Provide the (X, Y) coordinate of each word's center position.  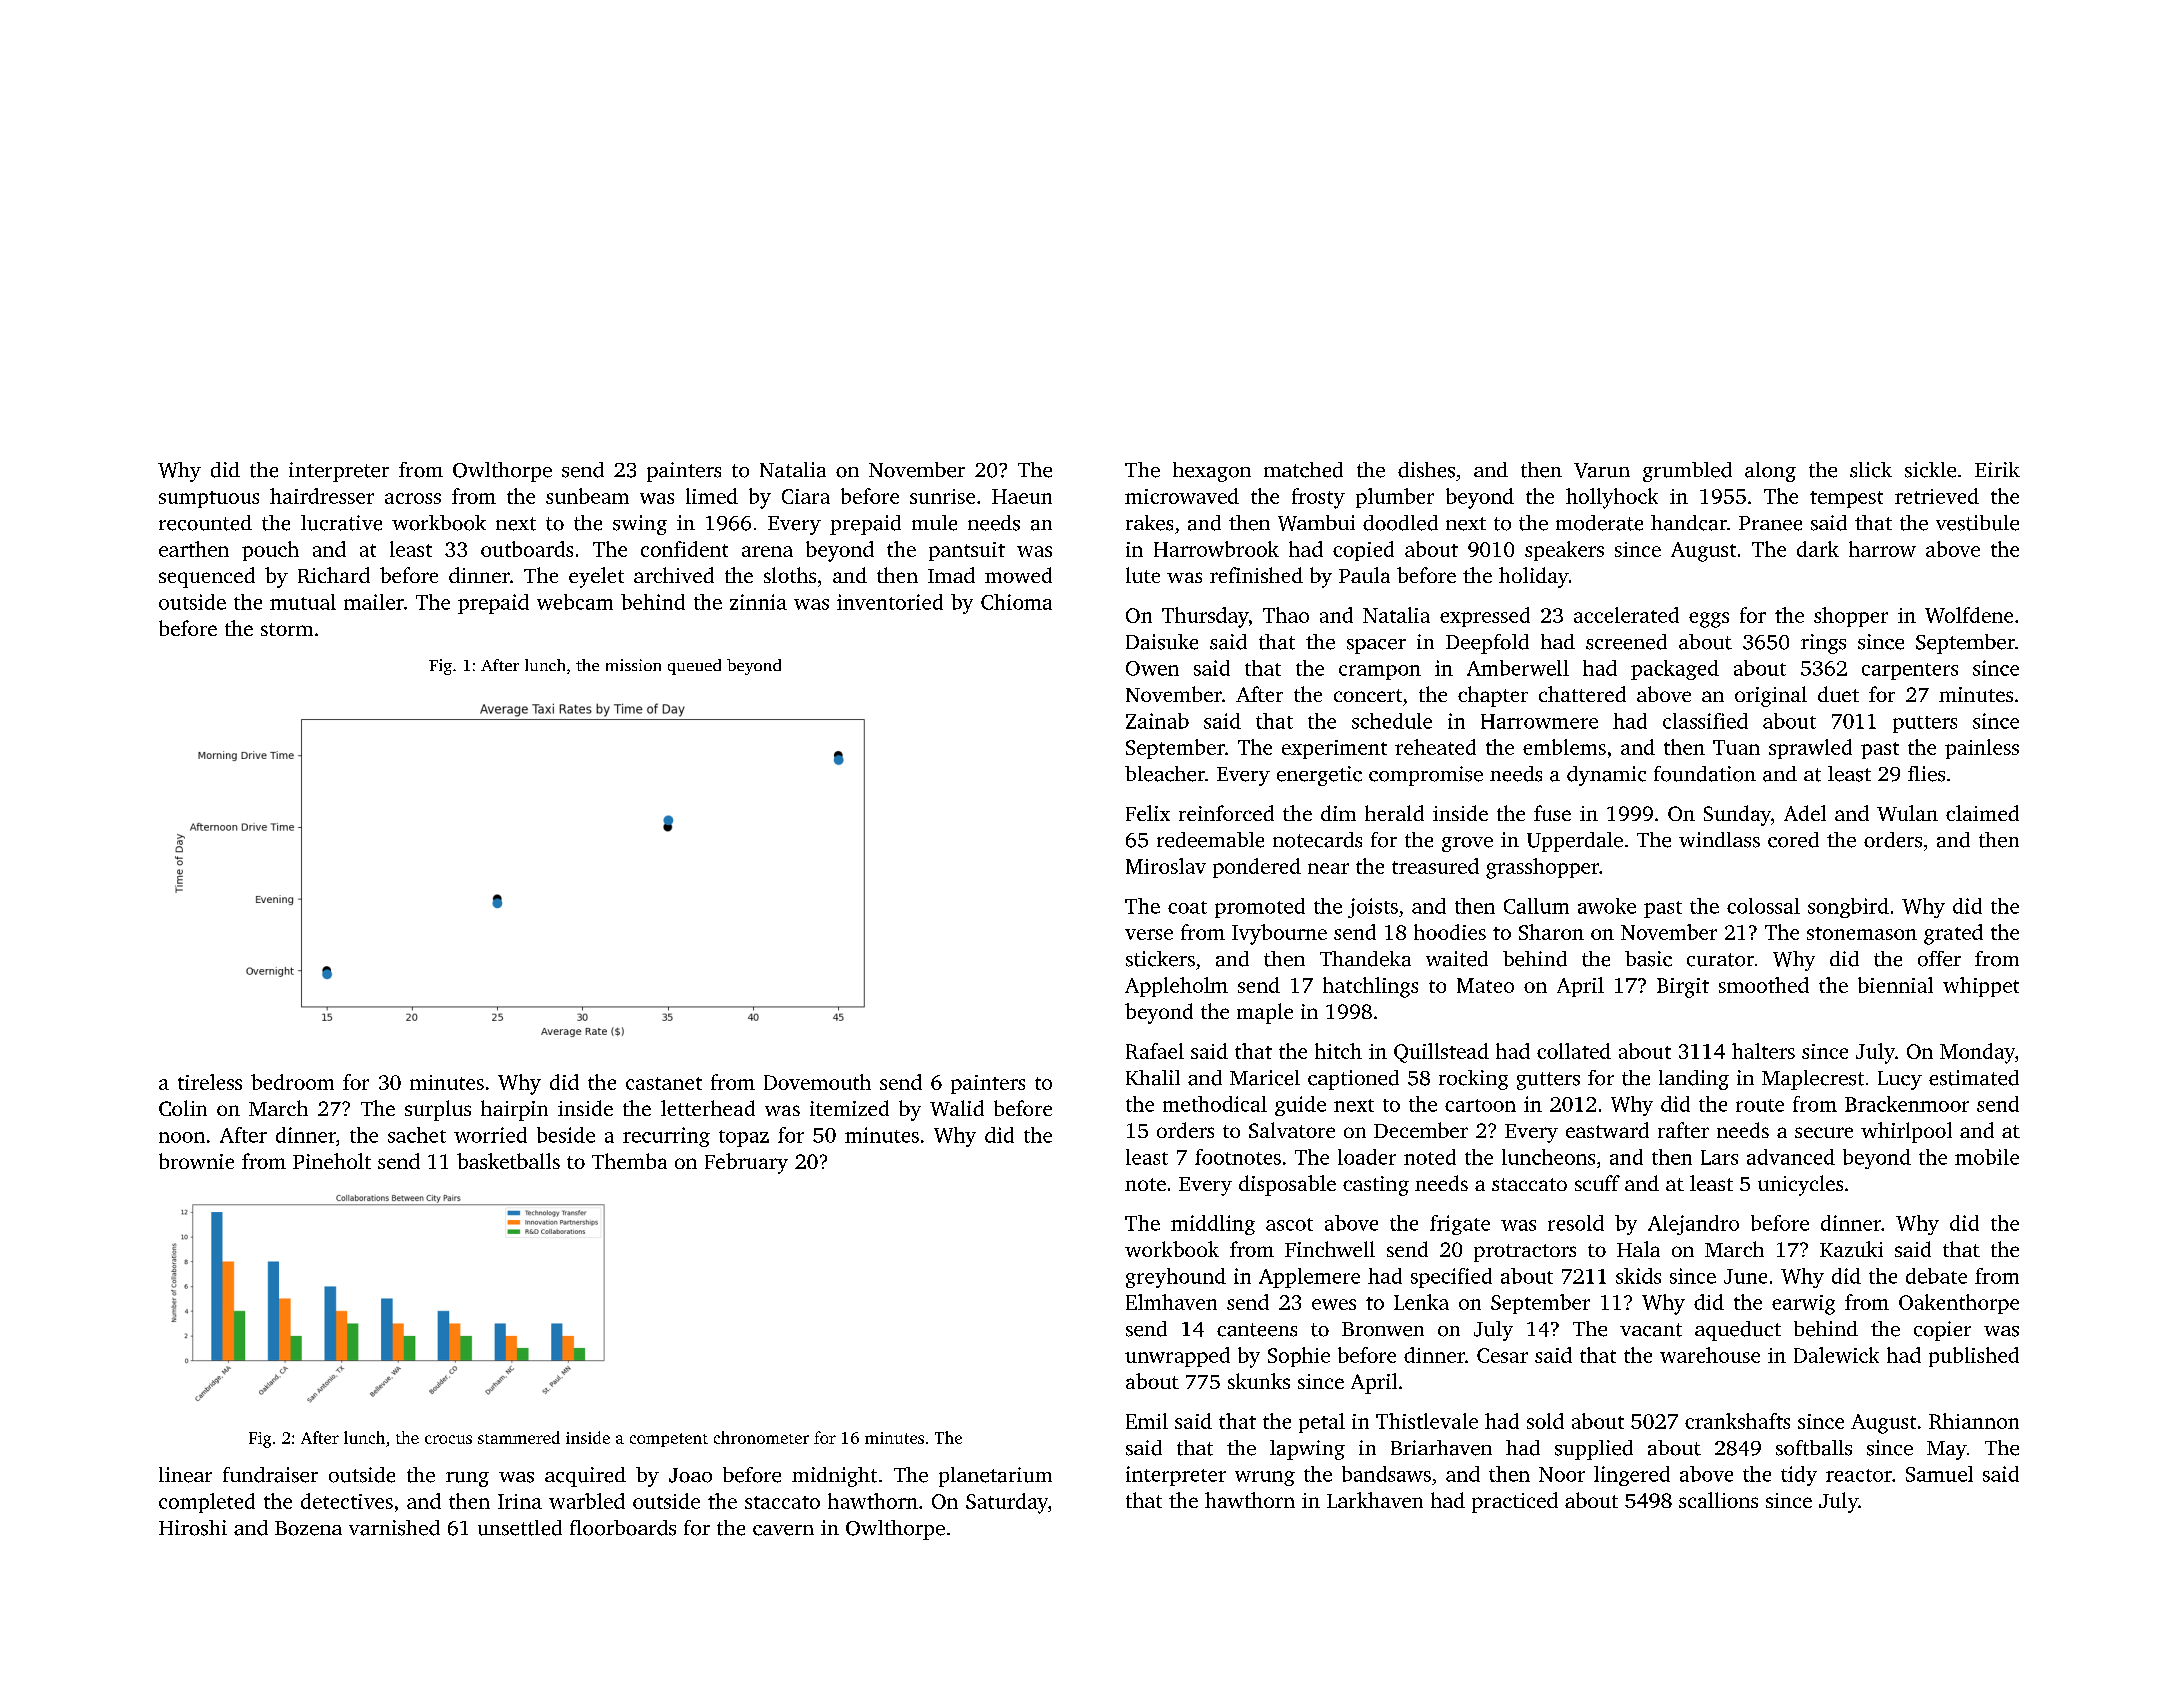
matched (1303, 470)
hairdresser (322, 496)
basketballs (508, 1161)
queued (694, 667)
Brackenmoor (1907, 1104)
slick (1871, 470)
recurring (666, 1137)
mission (633, 665)
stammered (519, 1437)
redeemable (1210, 840)
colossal (1763, 906)
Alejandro (1693, 1225)
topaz (744, 1138)
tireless (210, 1082)
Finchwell (1330, 1249)
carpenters (1910, 671)
